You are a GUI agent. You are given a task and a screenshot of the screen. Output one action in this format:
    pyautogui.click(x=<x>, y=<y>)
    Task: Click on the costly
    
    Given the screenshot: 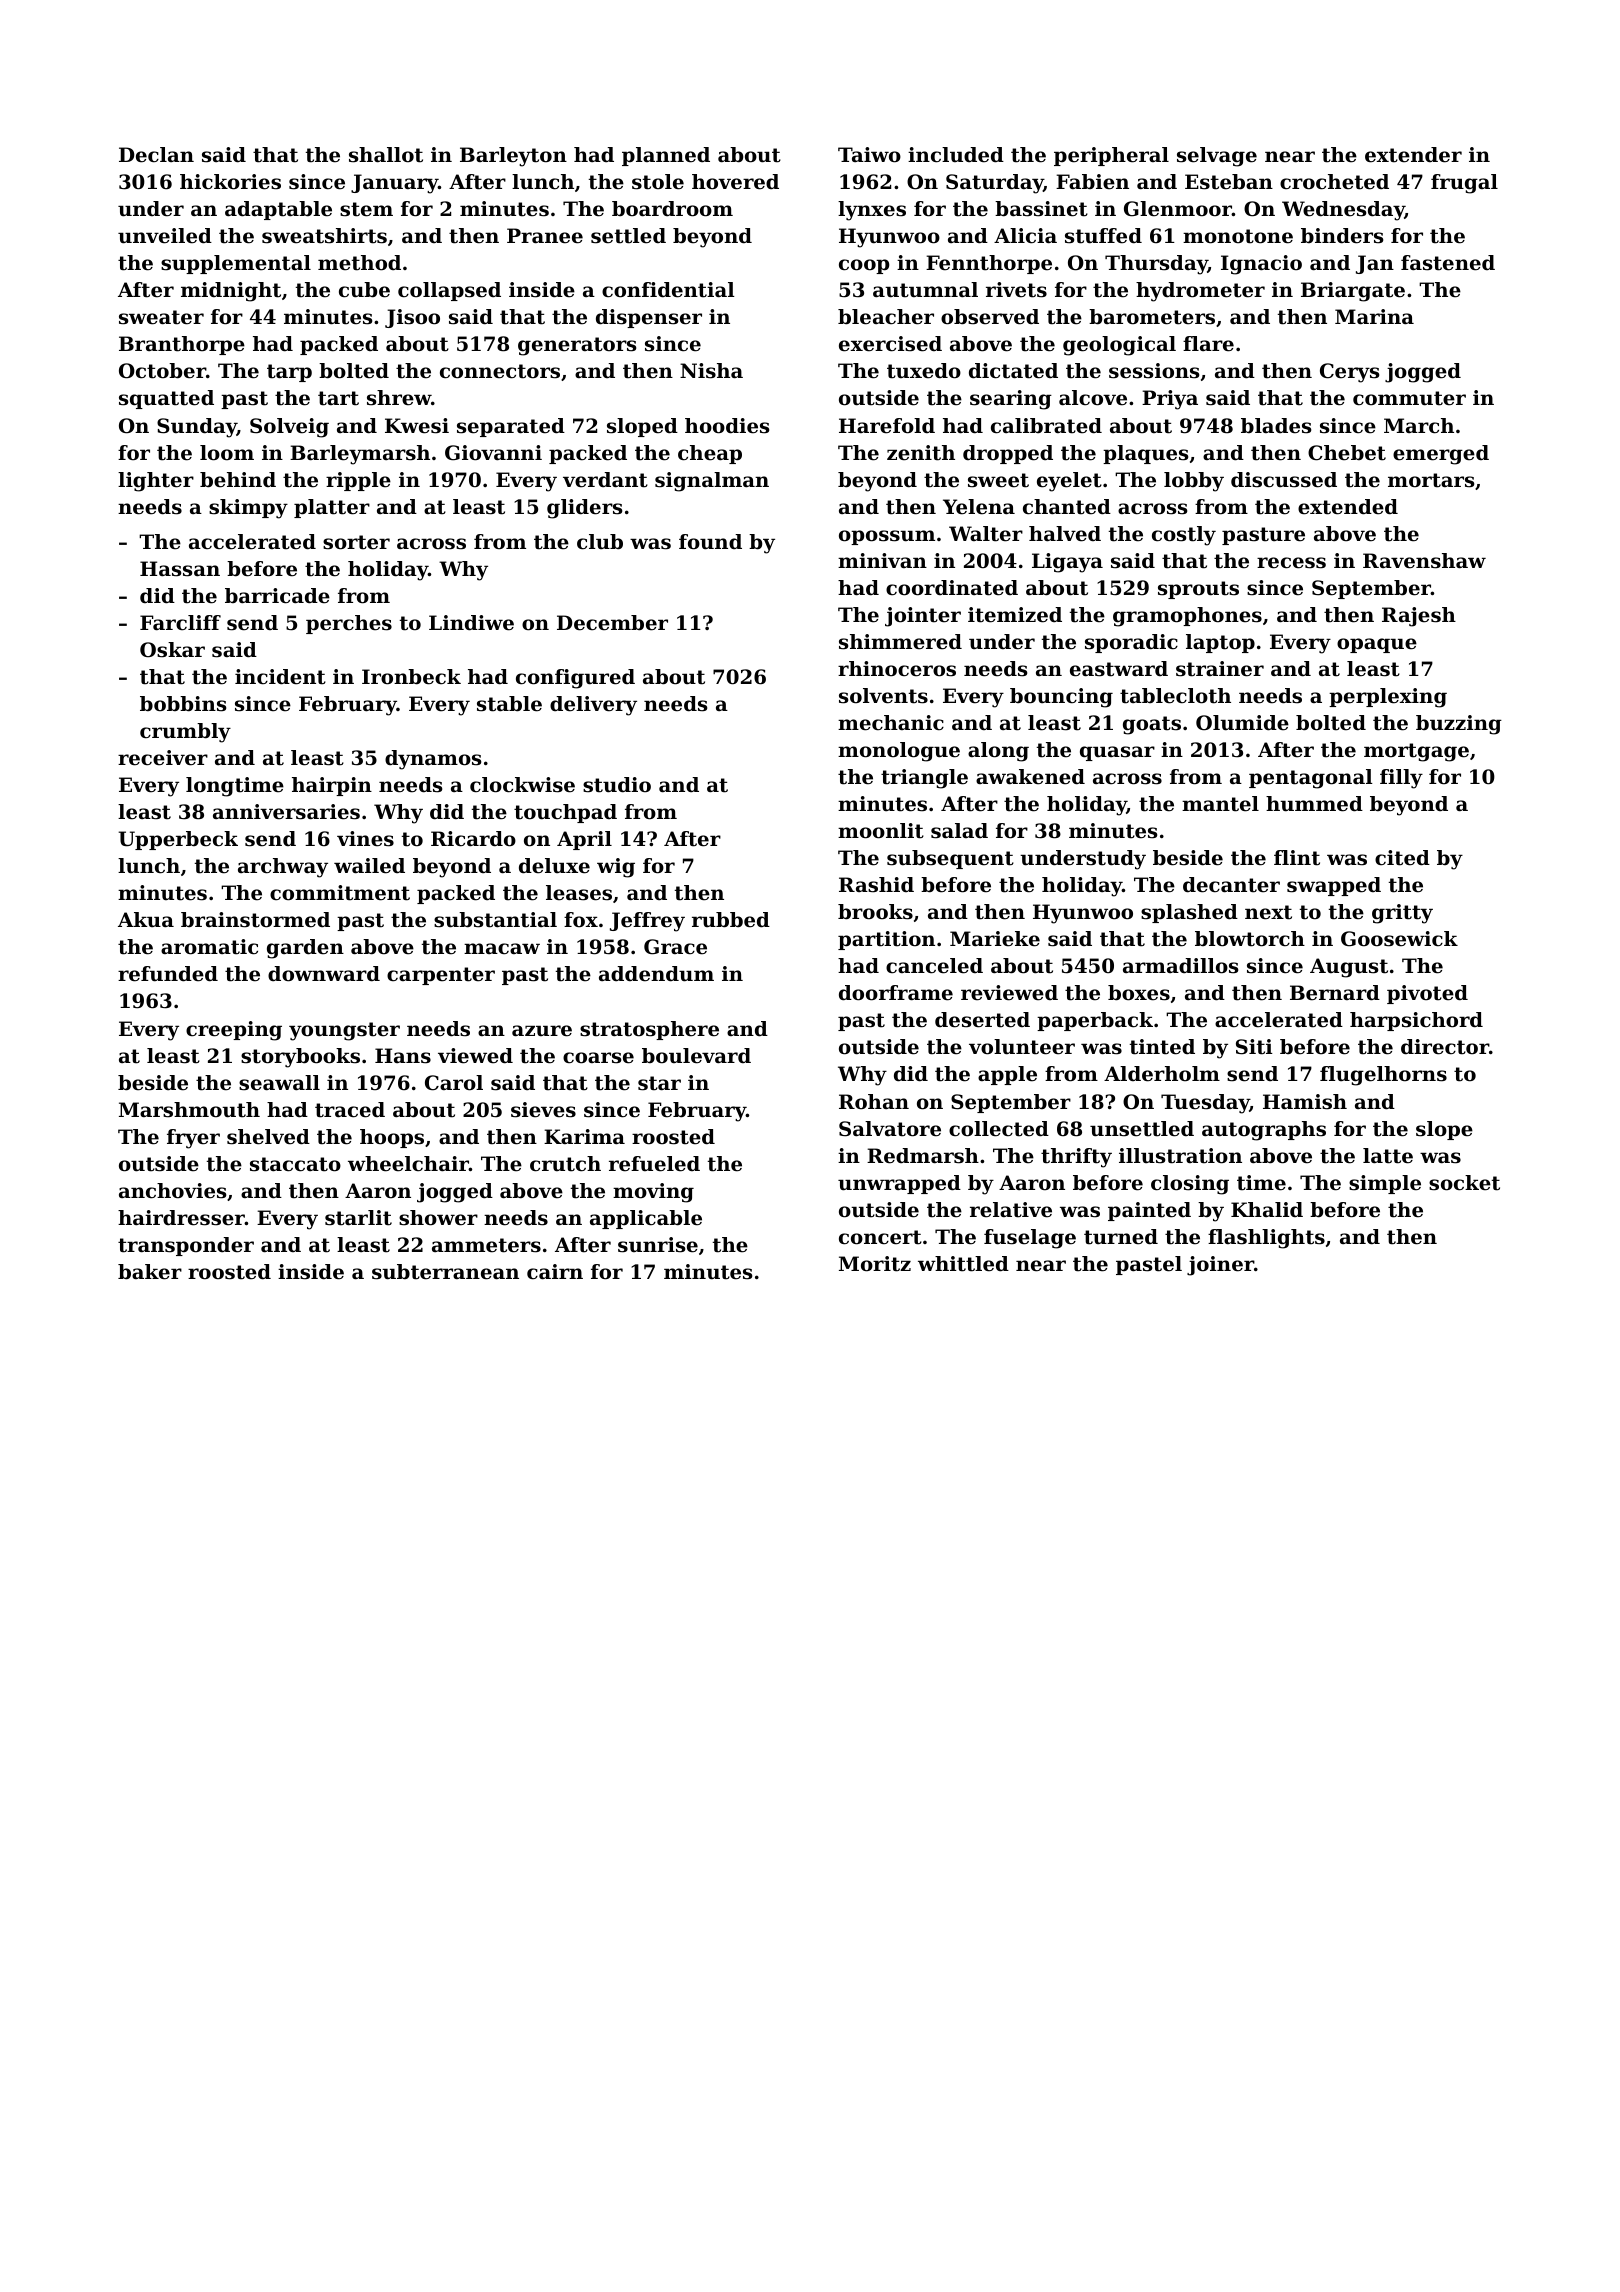 What is the action you would take?
    pyautogui.click(x=1184, y=536)
